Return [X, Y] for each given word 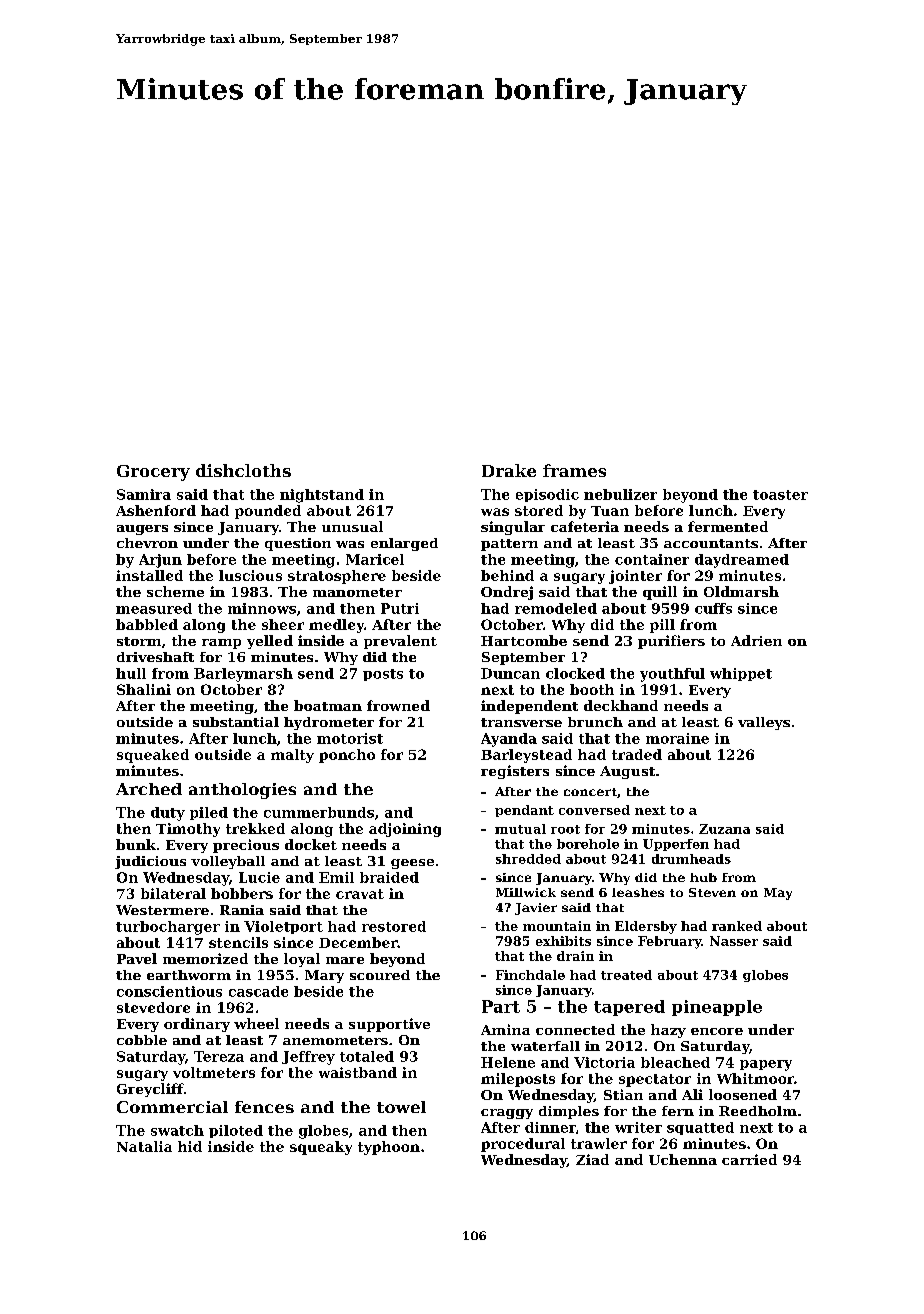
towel [401, 1107]
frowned [398, 705]
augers [142, 530]
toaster [780, 495]
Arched [149, 789]
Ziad [592, 1159]
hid [190, 1146]
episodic [547, 495]
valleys [764, 723]
